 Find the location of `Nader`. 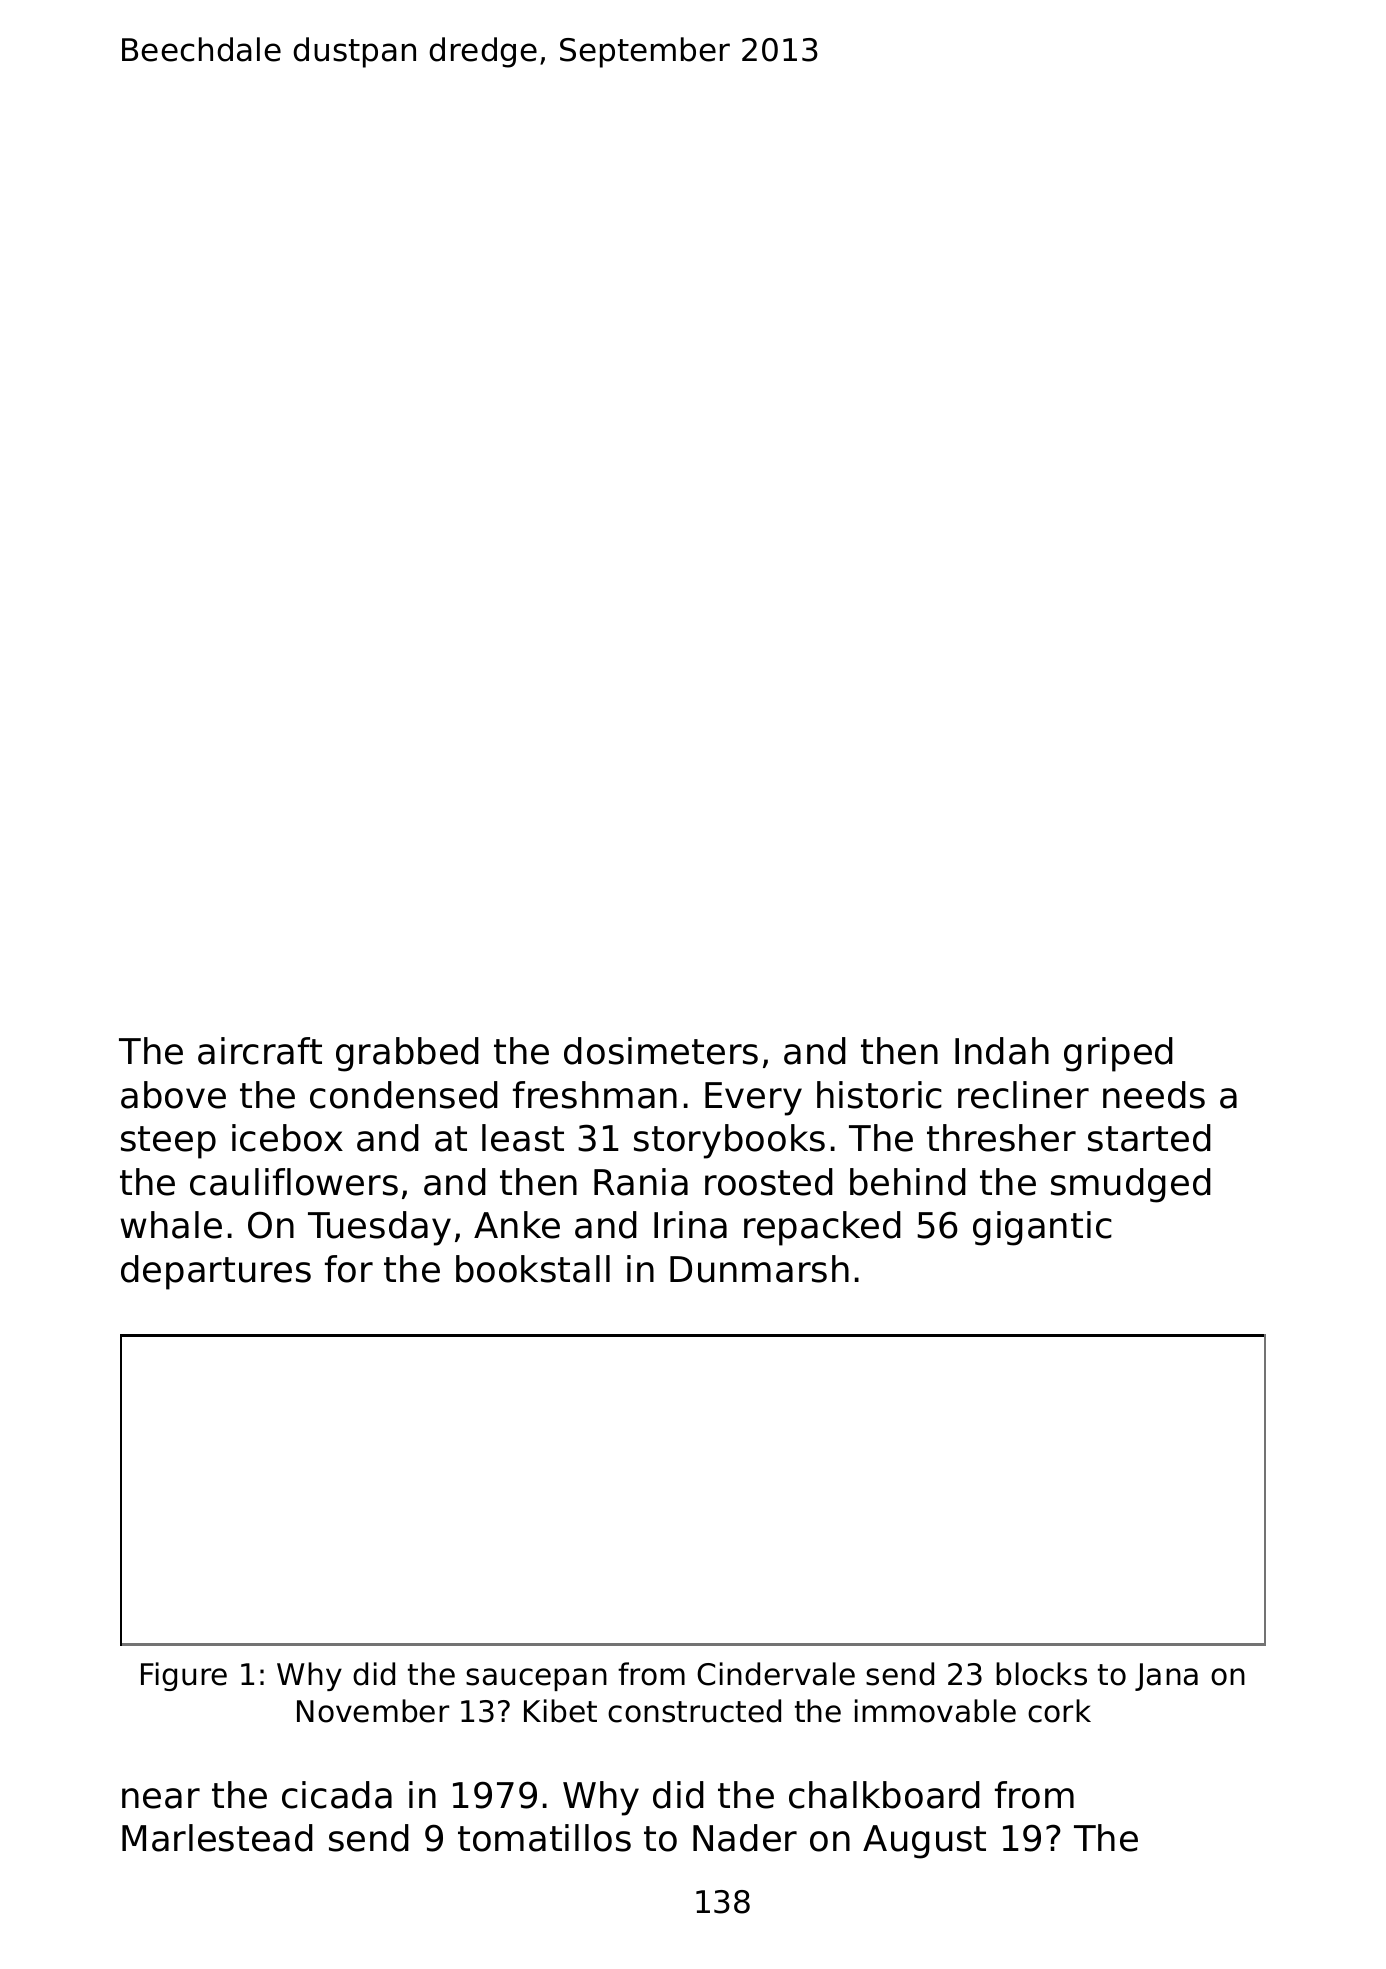

Nader is located at coordinates (745, 1838).
